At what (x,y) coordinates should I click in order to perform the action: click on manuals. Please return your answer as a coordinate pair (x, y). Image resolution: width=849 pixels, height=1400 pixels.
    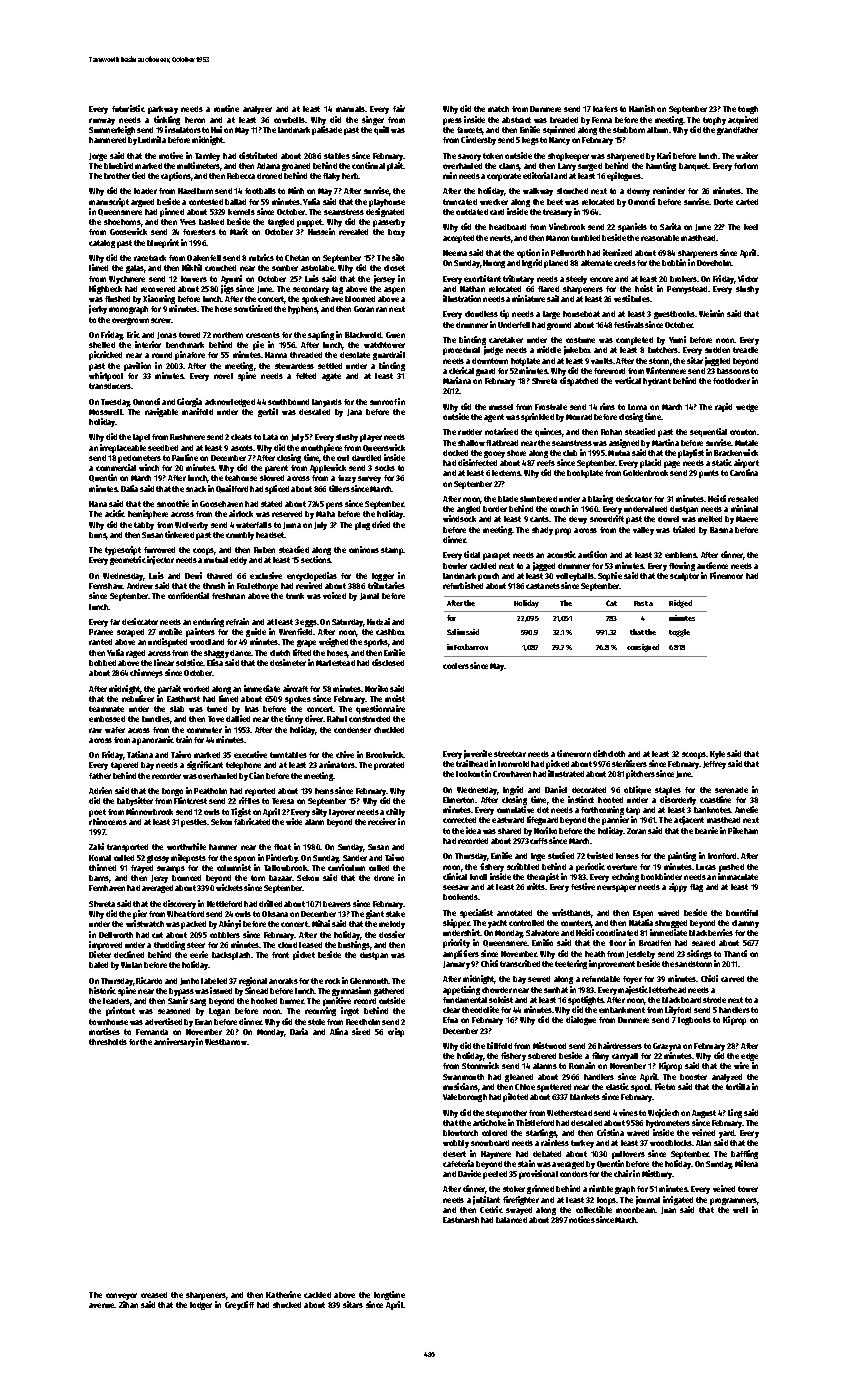
    Looking at the image, I should click on (350, 109).
